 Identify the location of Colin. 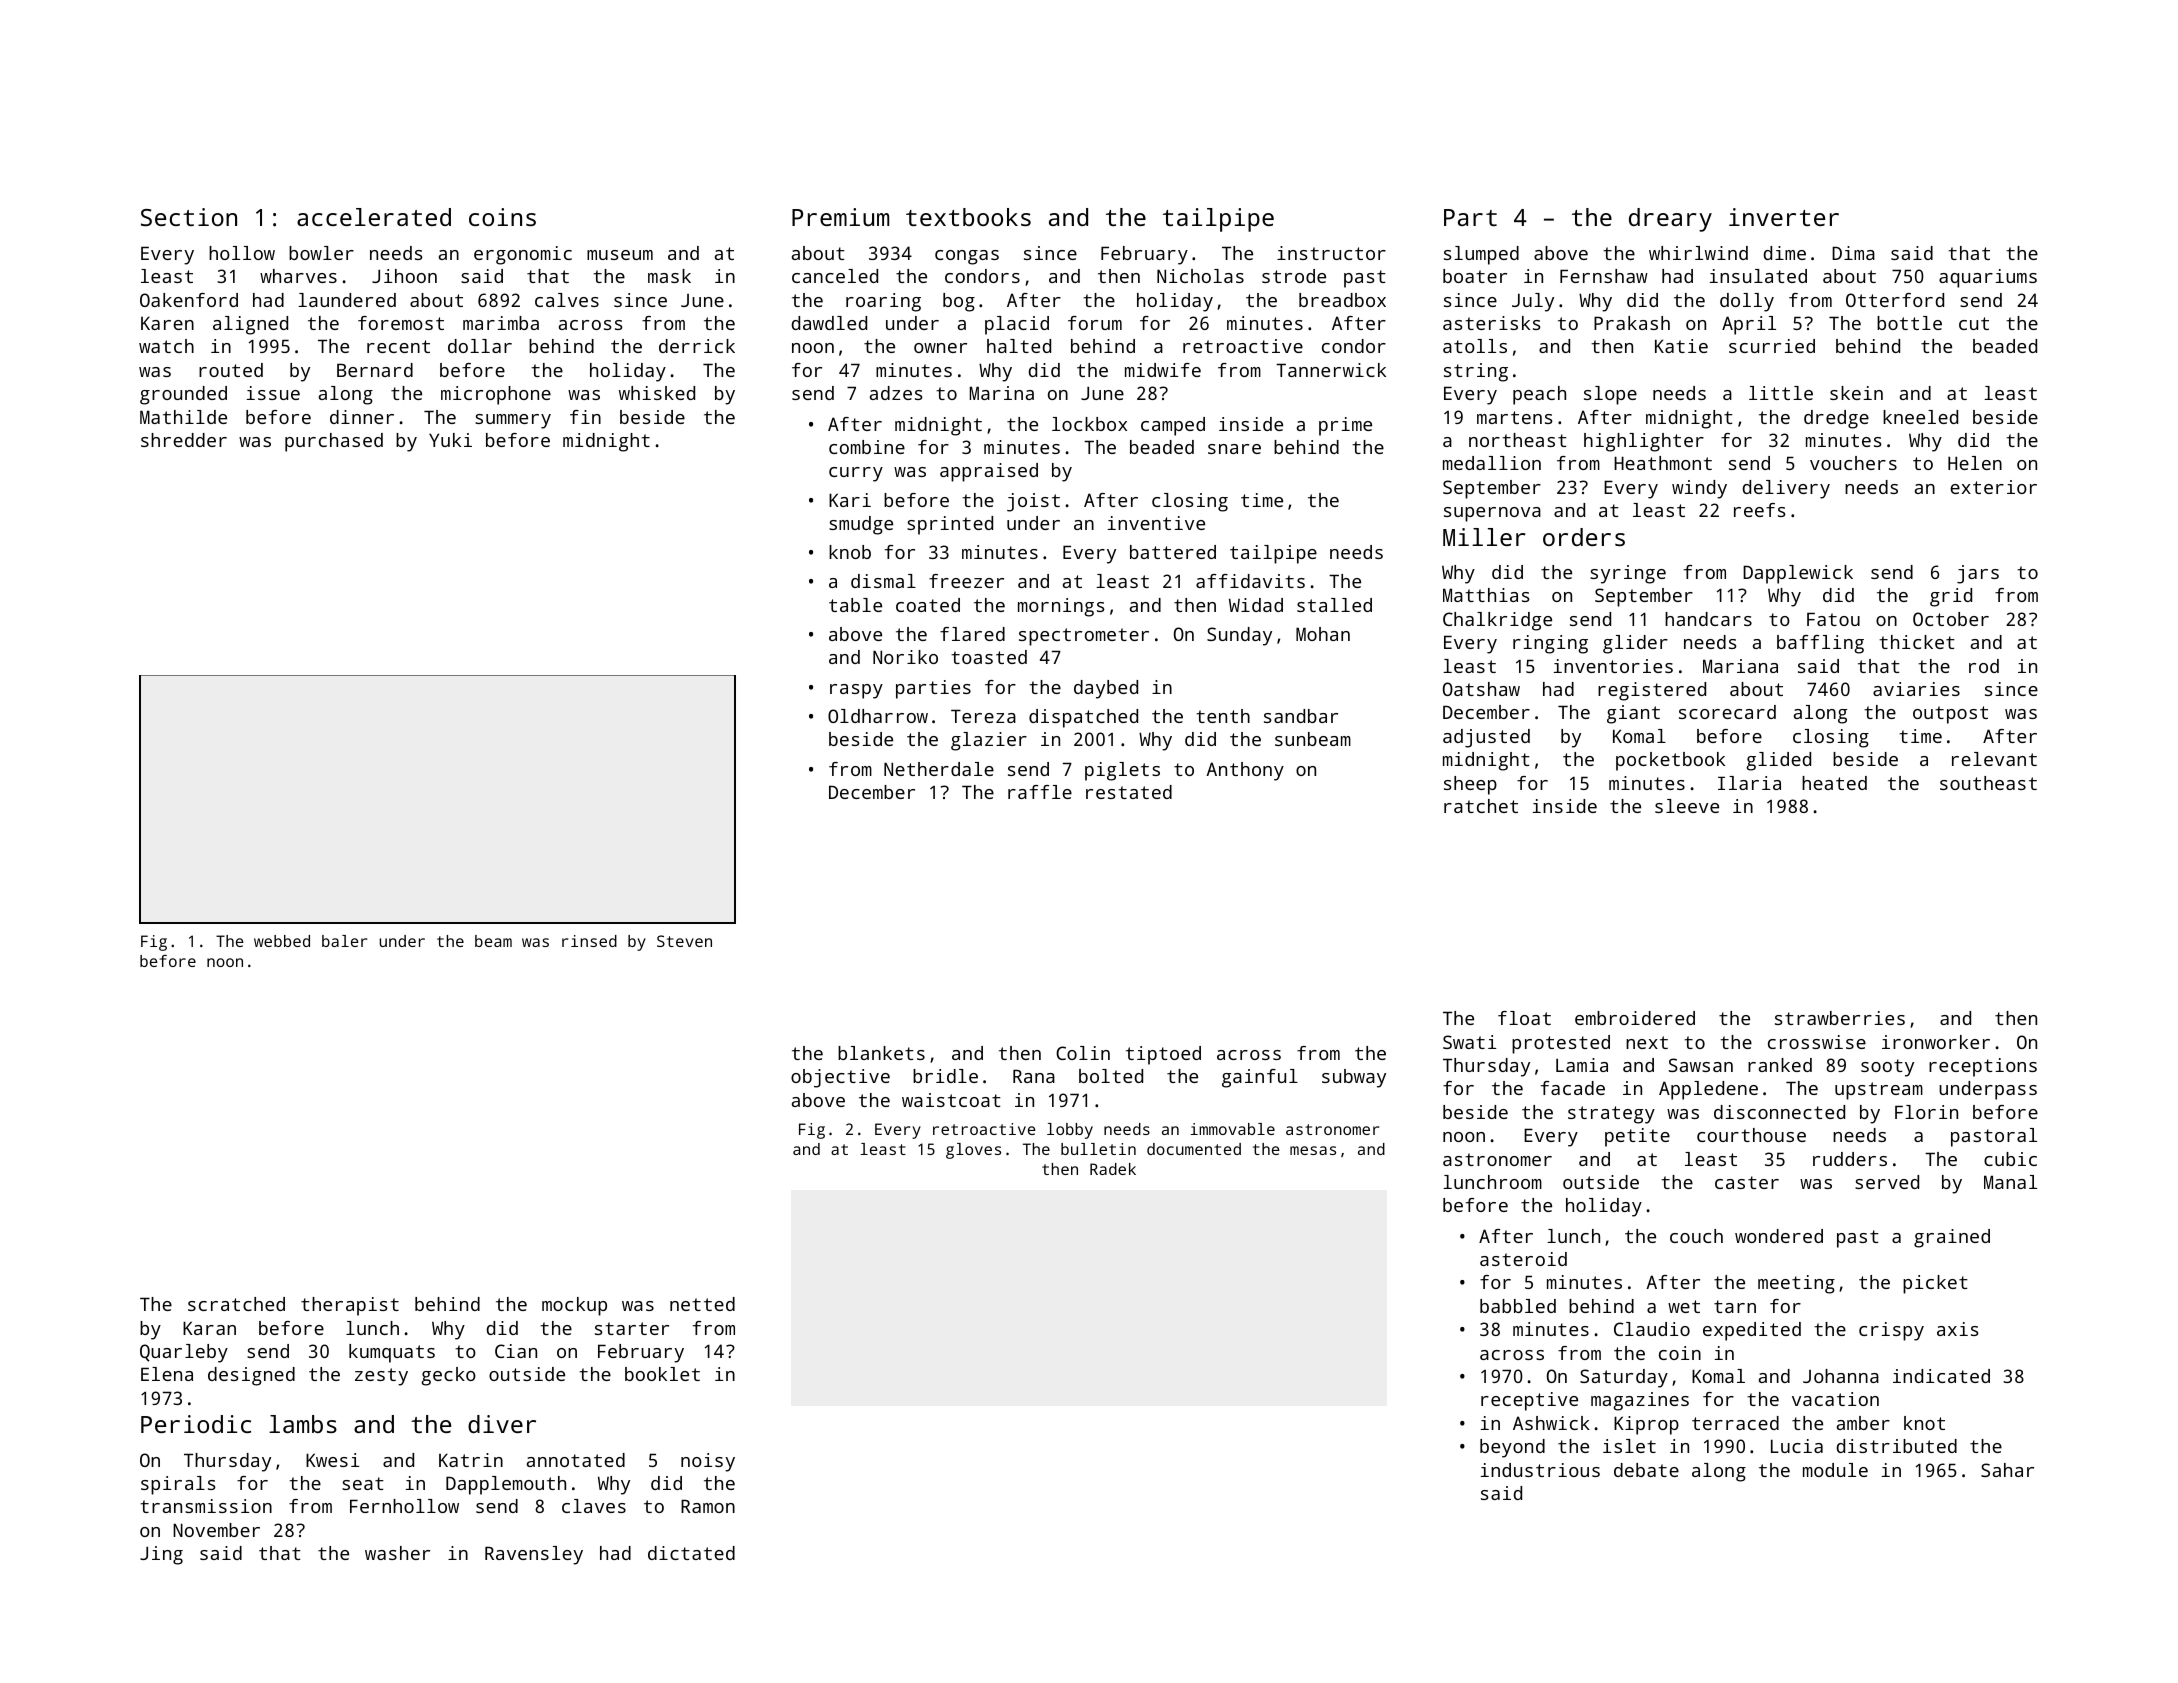
(1083, 1053).
